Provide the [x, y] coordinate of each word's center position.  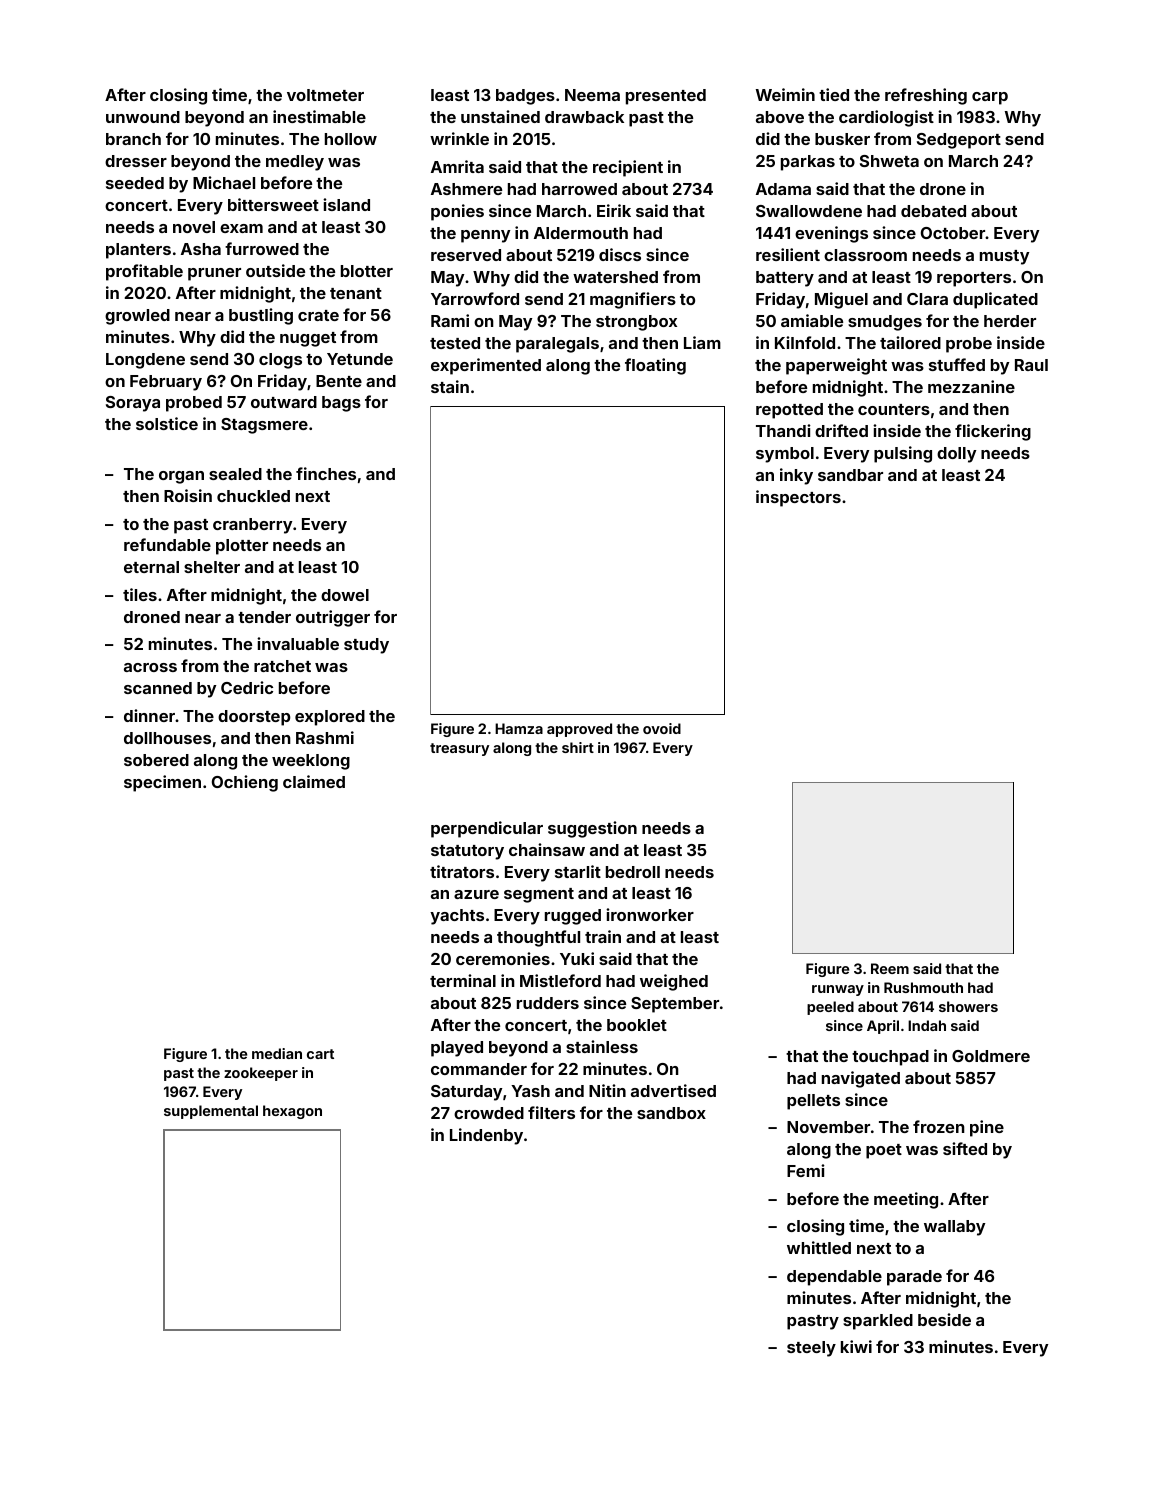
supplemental [211, 1112]
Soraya [133, 404]
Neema [592, 95]
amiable [812, 320]
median [277, 1053]
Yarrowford [475, 298]
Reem [890, 968]
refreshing [926, 96]
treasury [459, 749]
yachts [457, 917]
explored [330, 718]
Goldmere [991, 1056]
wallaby [954, 1228]
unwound [143, 117]
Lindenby [486, 1136]
